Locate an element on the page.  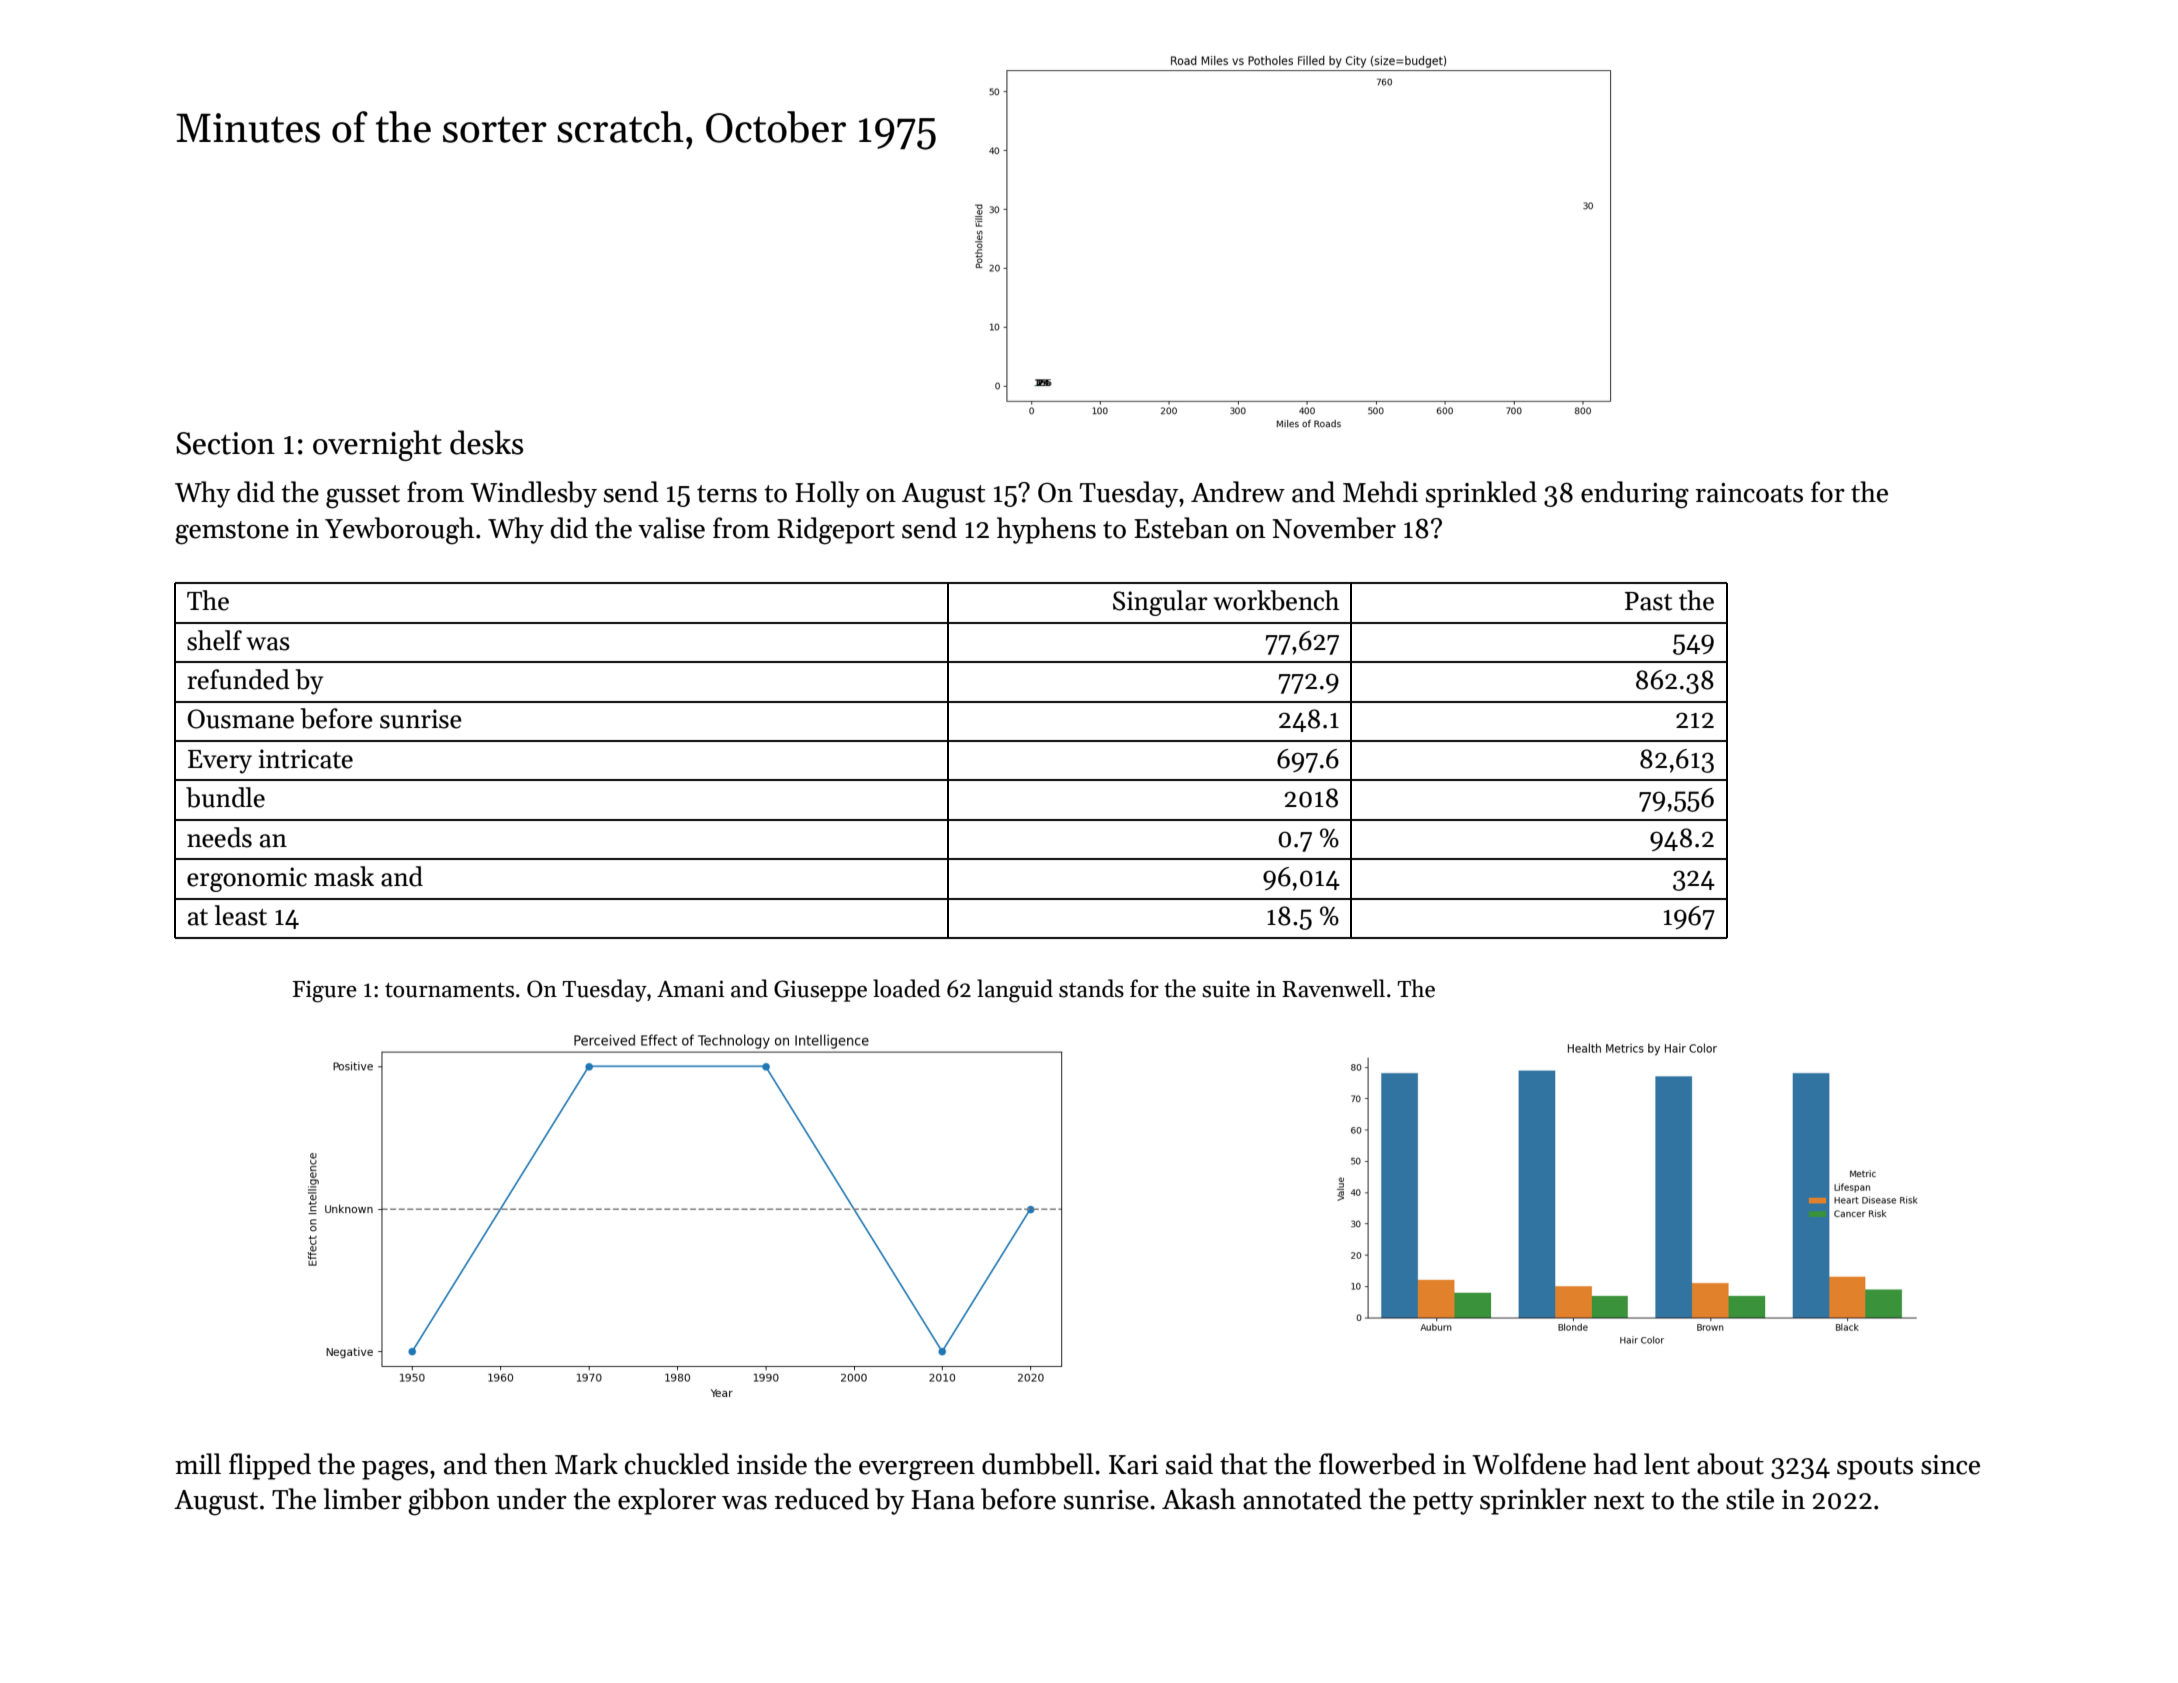
mill is located at coordinates (198, 1463).
